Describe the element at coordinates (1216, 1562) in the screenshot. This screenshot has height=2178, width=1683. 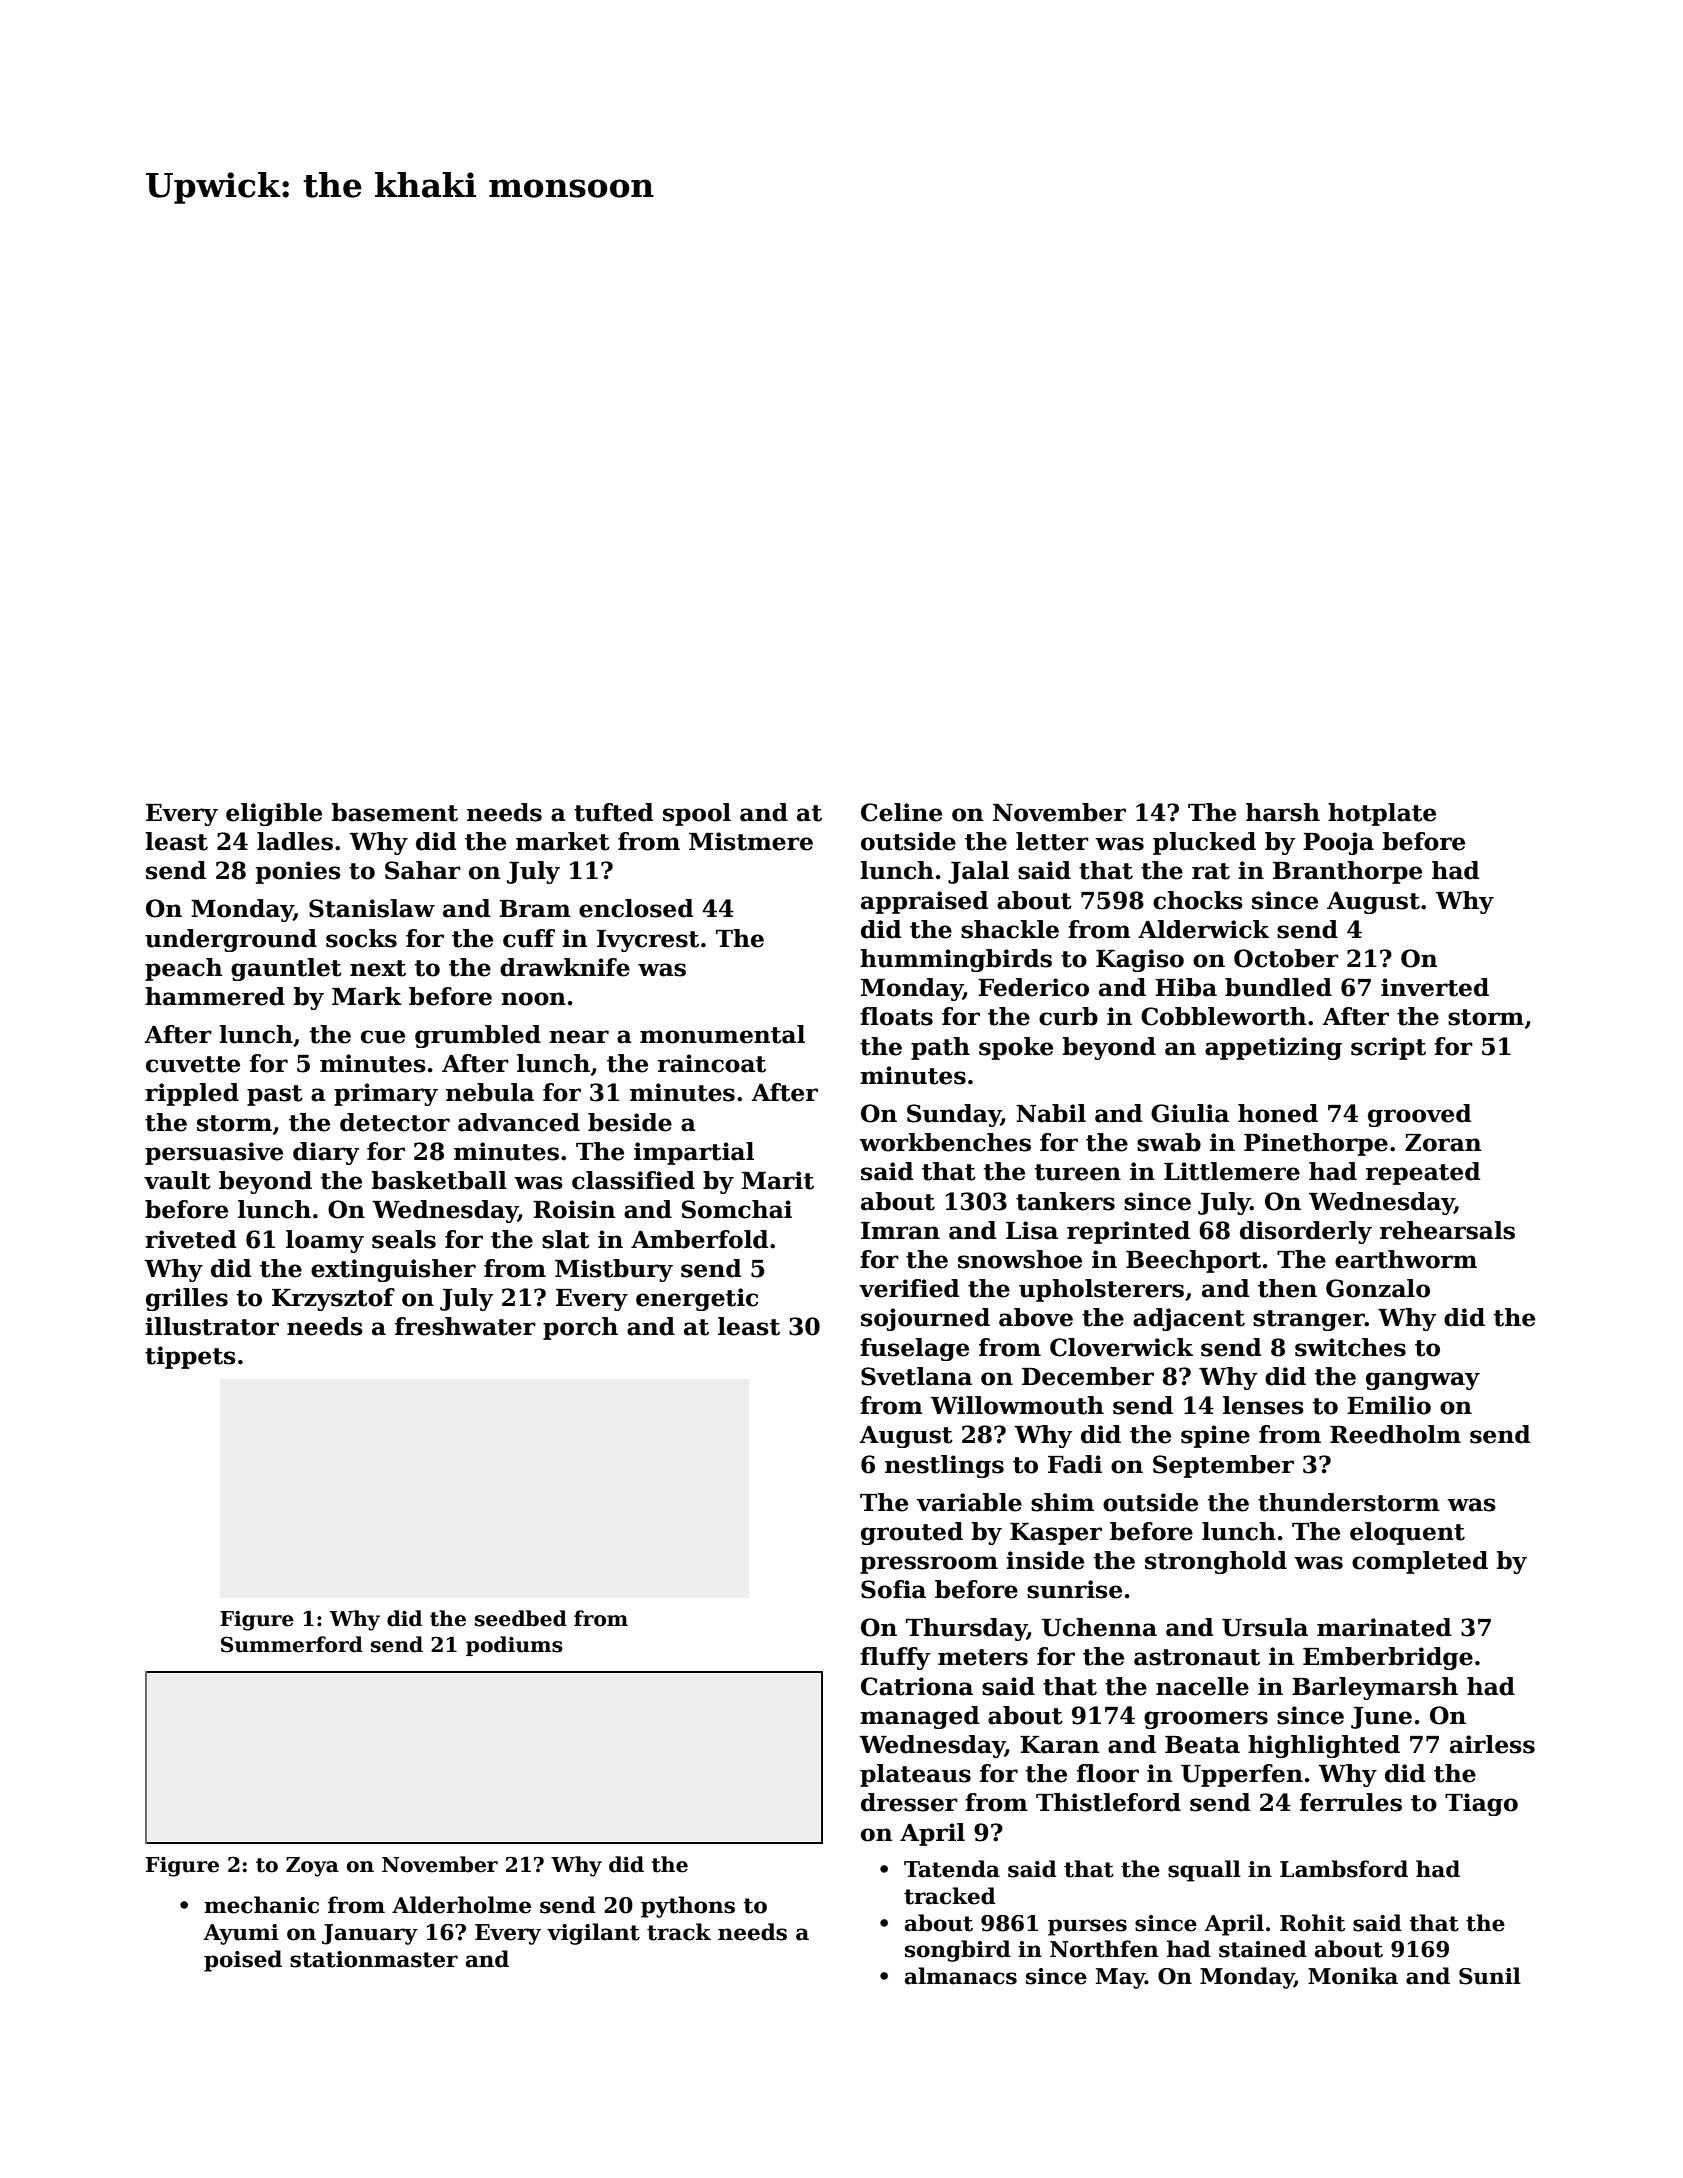
I see `stronghold` at that location.
